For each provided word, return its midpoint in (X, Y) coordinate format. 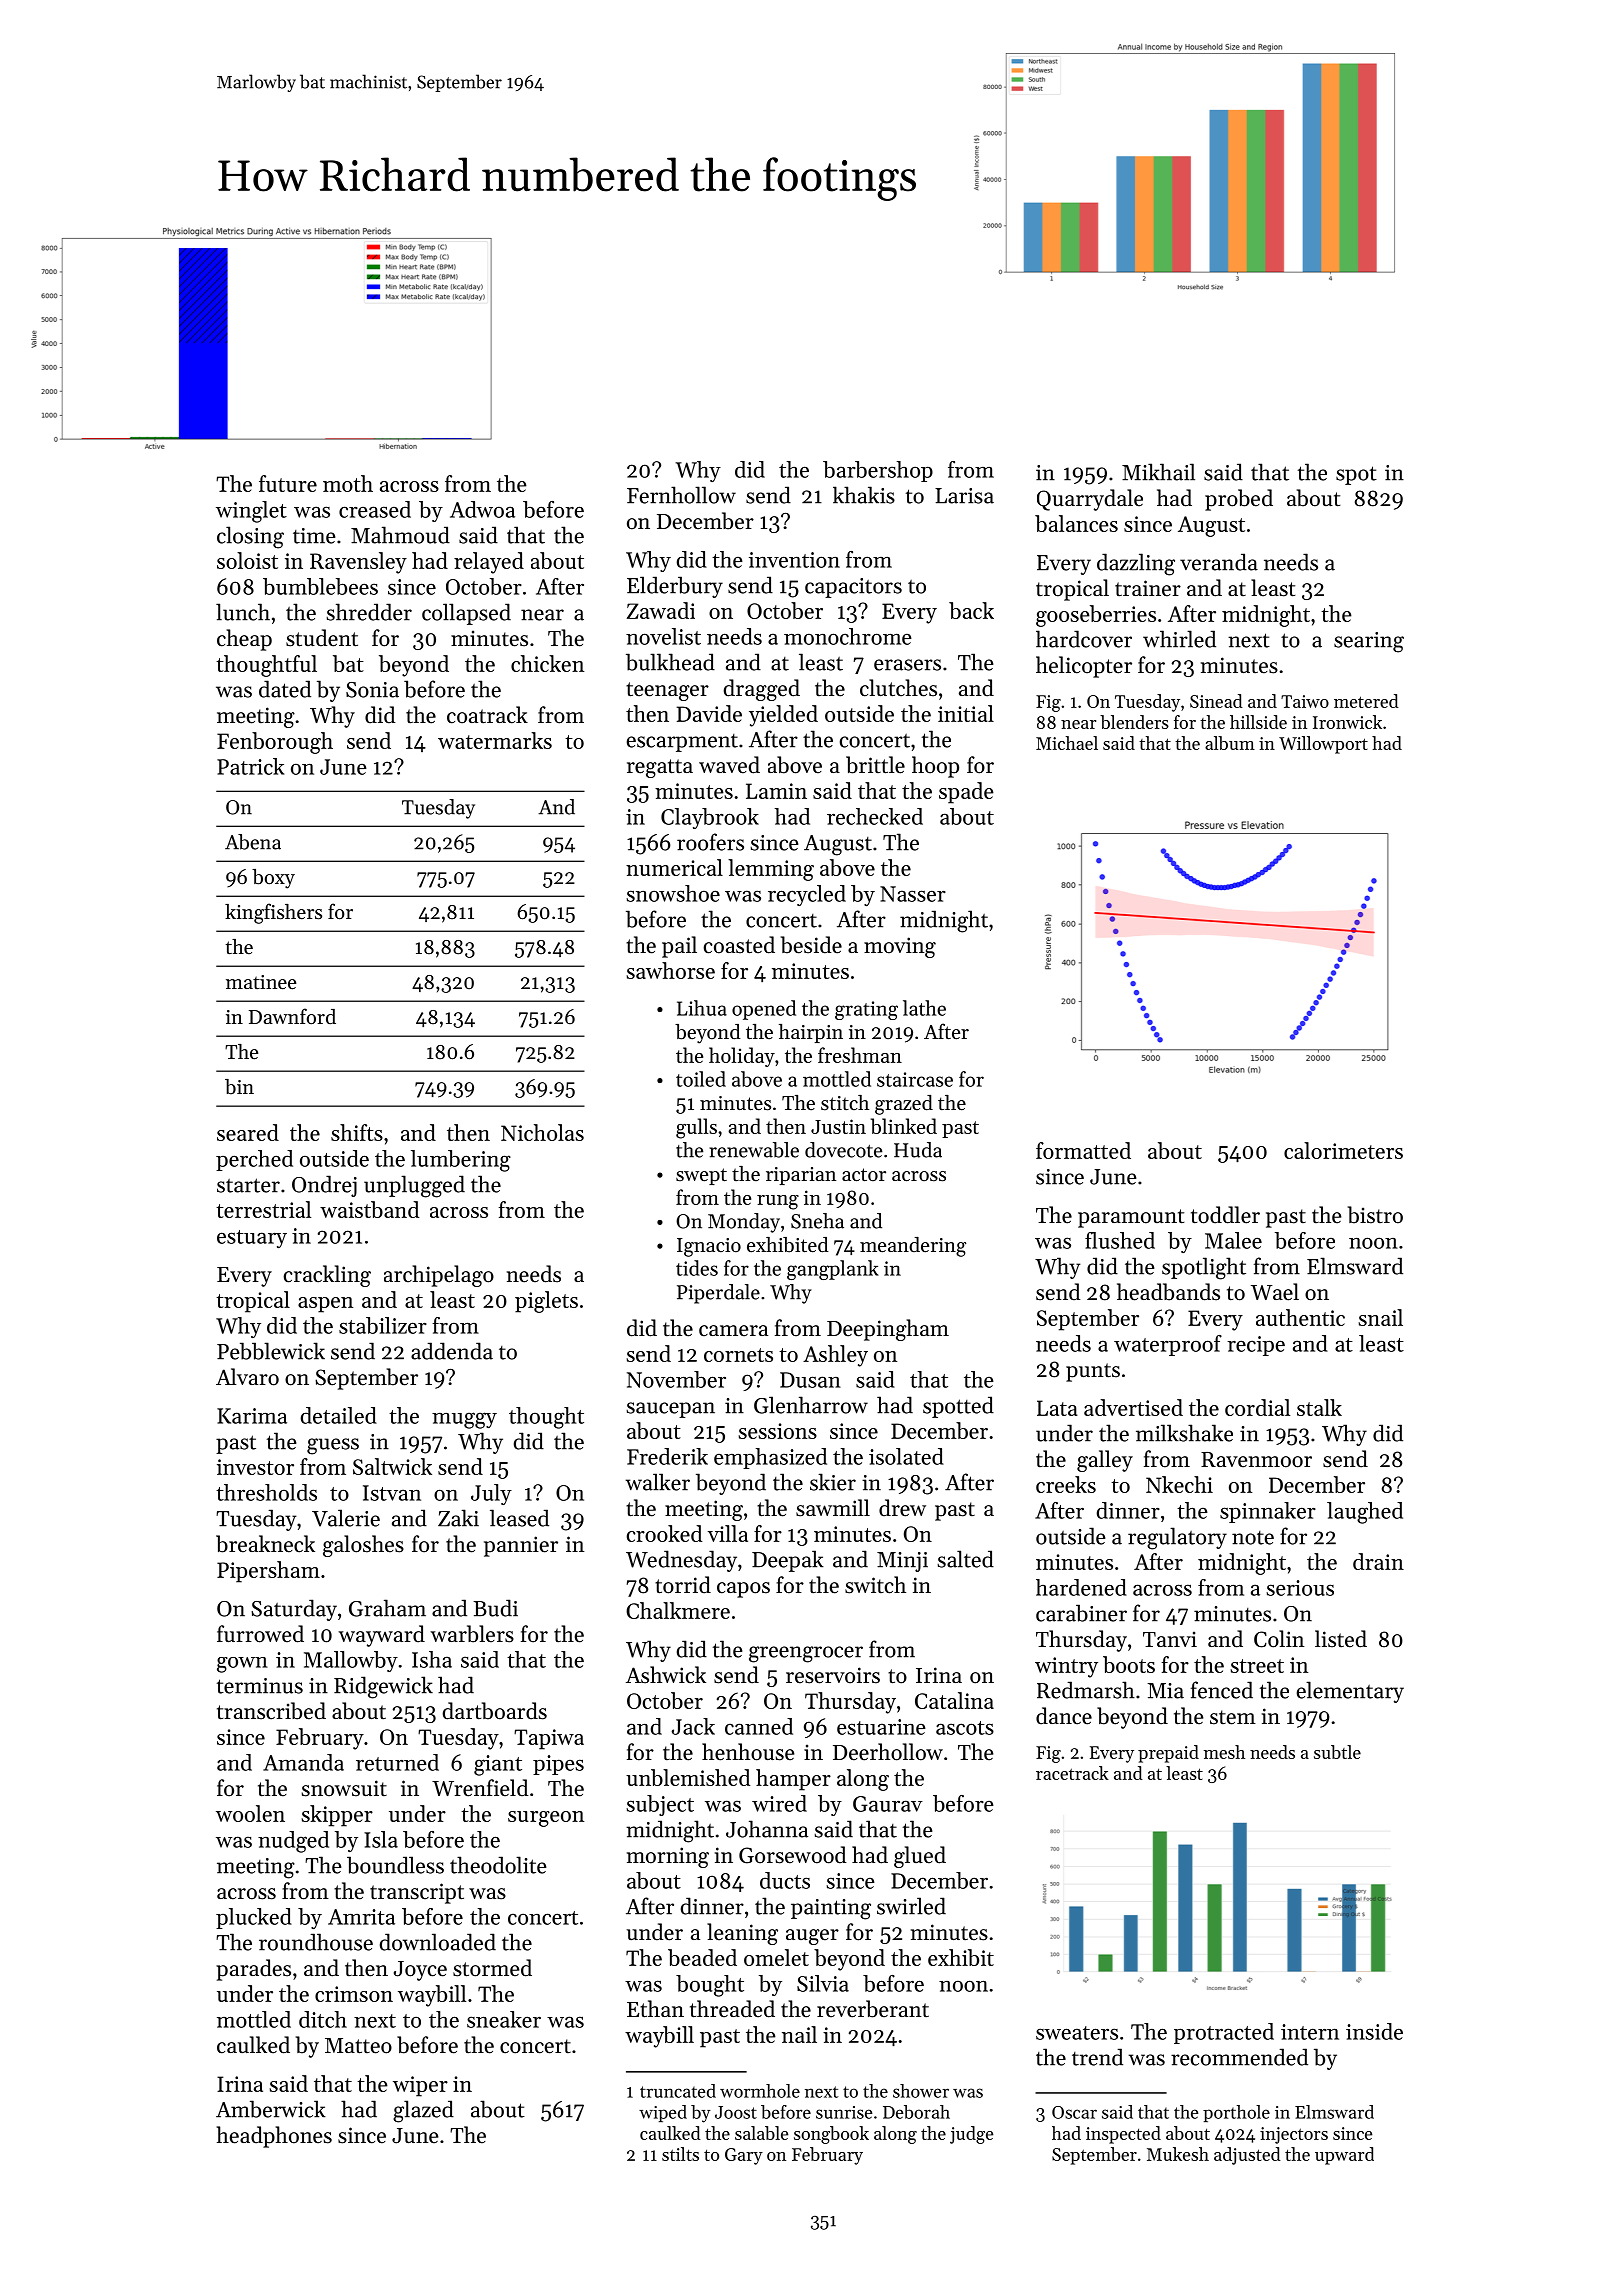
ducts (785, 1880)
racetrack (1072, 1773)
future (288, 483)
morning (668, 1857)
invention (794, 560)
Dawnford (292, 1016)
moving (900, 947)
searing (1369, 642)
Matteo (358, 2046)
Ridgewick (383, 1687)
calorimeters (1343, 1150)
